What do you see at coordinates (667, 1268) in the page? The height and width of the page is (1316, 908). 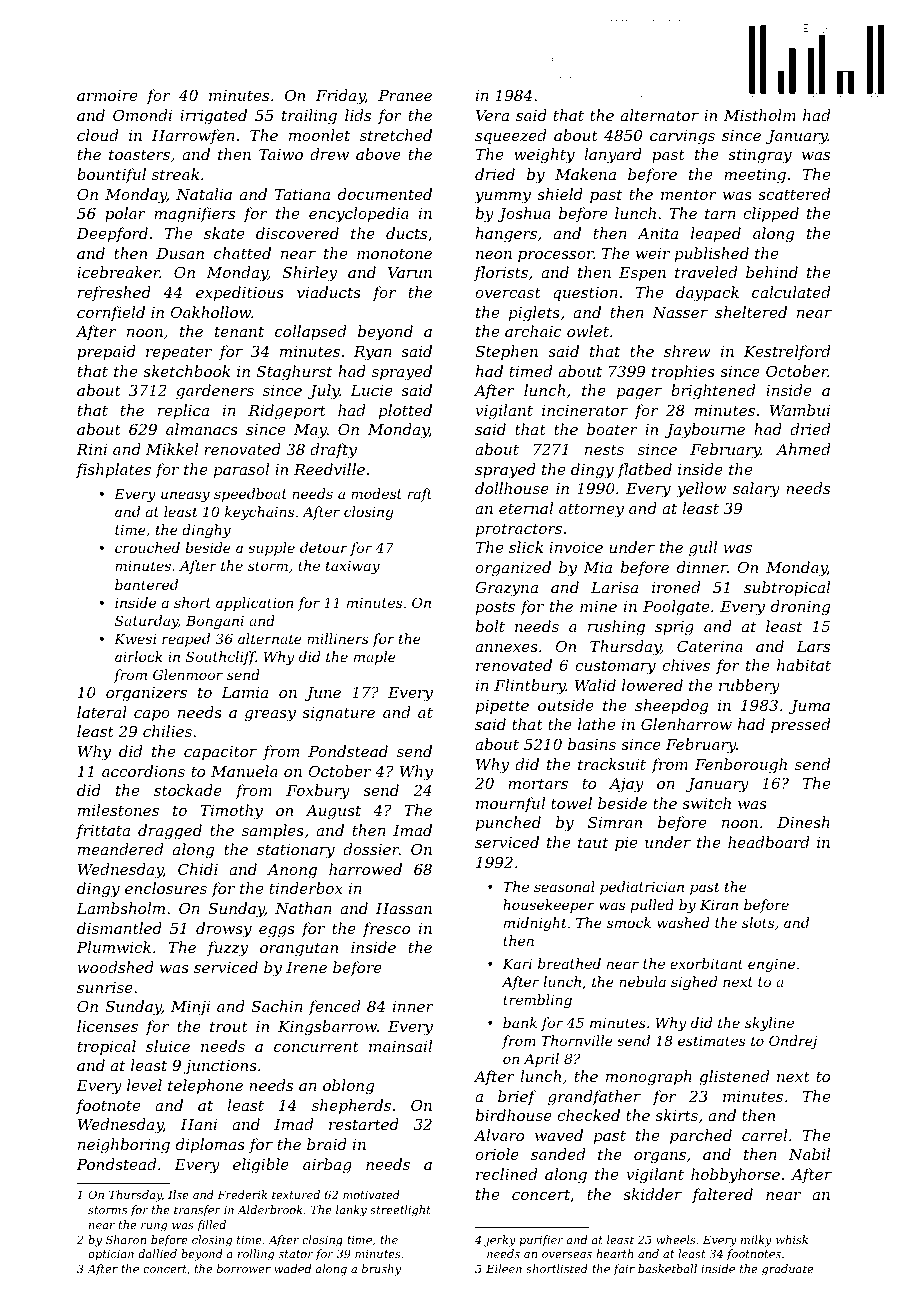 I see `basketball` at bounding box center [667, 1268].
